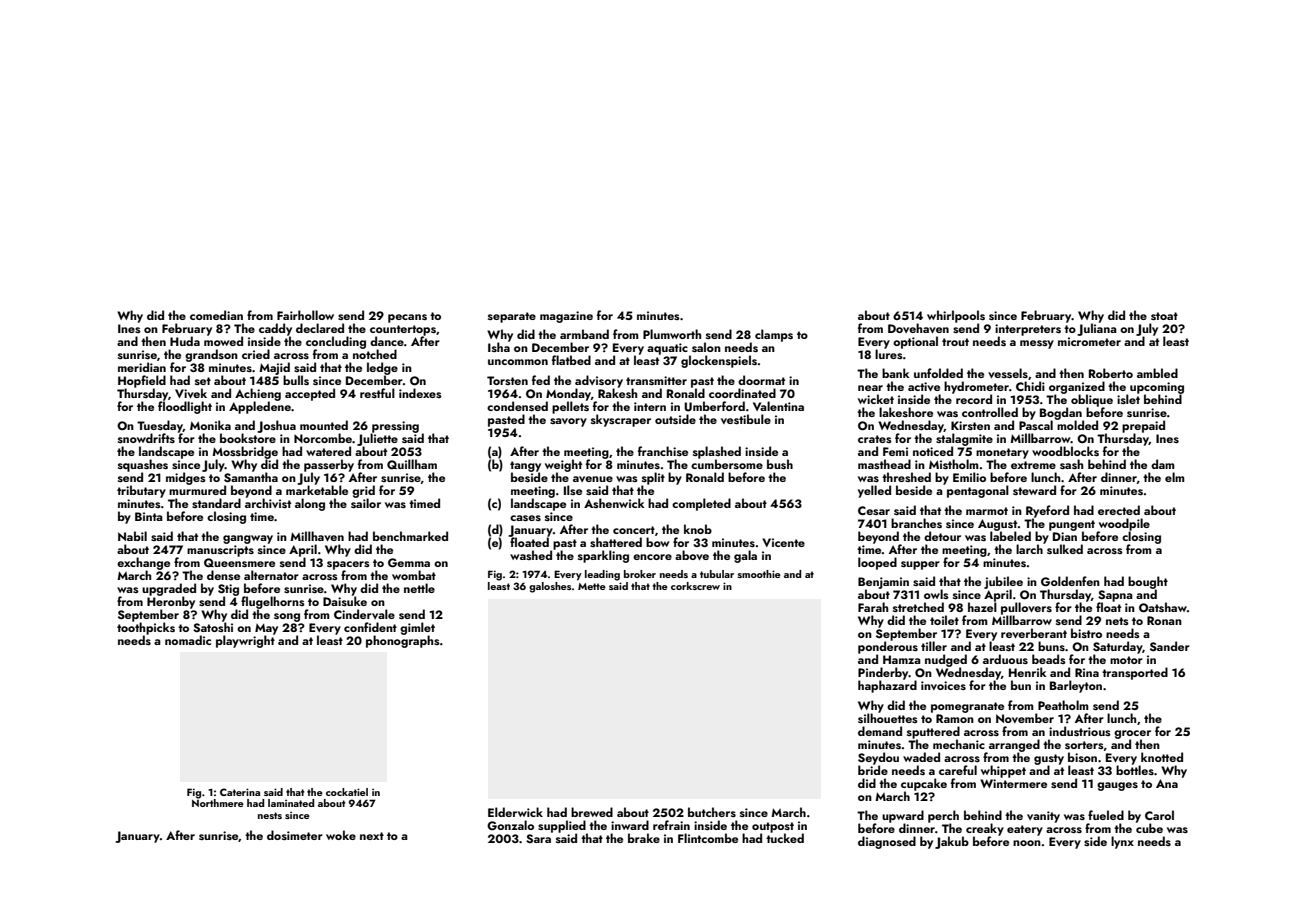 The height and width of the page is (924, 1308). I want to click on Northmere, so click(218, 803).
